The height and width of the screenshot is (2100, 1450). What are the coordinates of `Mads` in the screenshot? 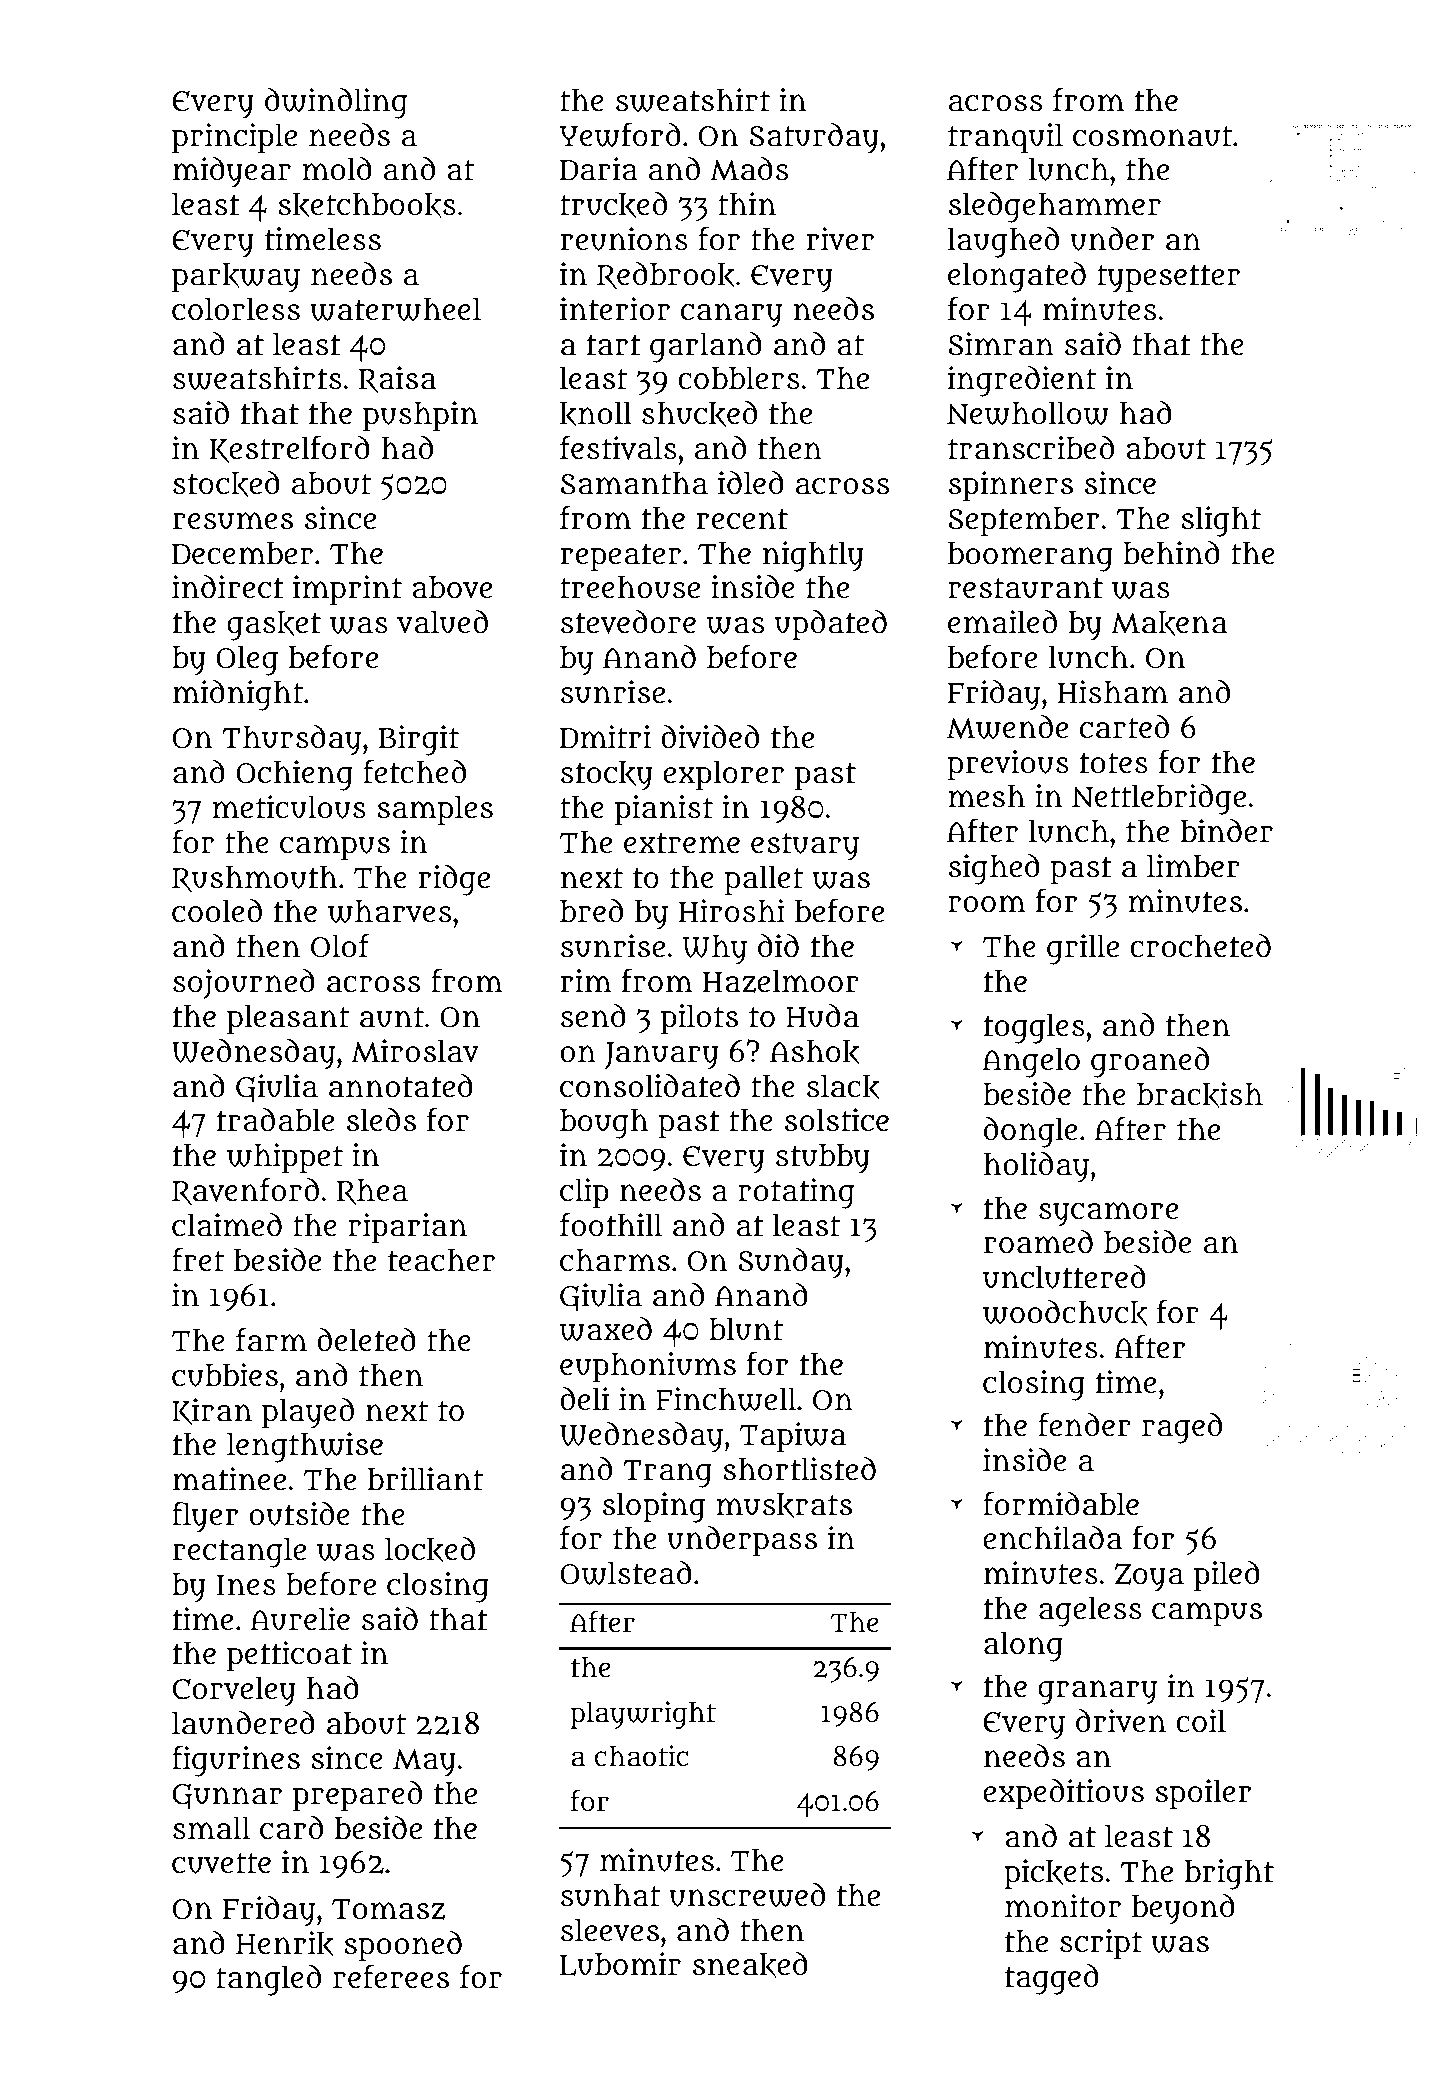 It's located at (749, 169).
